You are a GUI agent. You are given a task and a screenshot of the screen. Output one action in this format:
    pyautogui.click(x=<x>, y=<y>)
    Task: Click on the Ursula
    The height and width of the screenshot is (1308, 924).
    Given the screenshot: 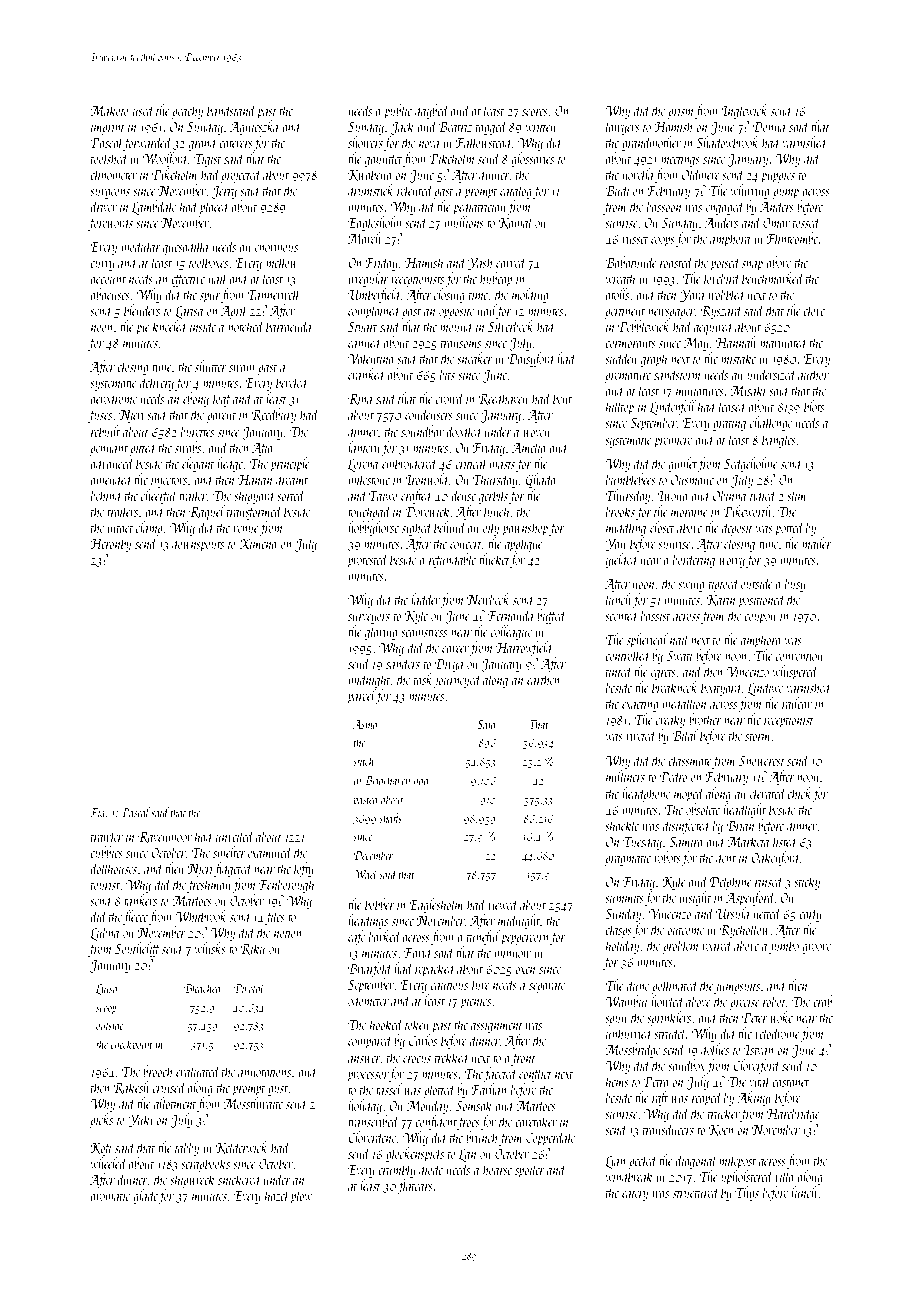 What is the action you would take?
    pyautogui.click(x=732, y=913)
